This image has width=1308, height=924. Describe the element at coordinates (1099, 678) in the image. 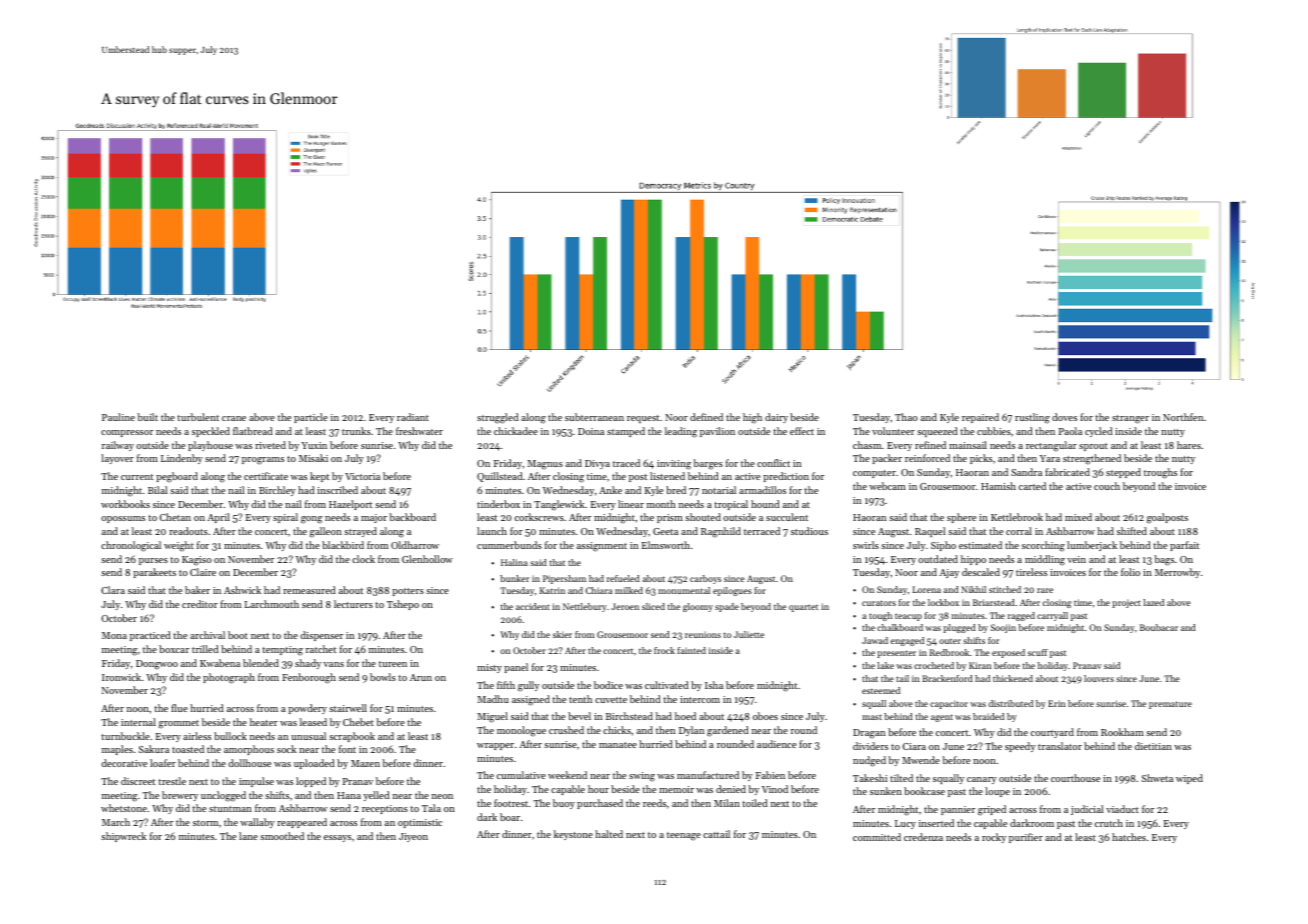

I see `louvers` at that location.
